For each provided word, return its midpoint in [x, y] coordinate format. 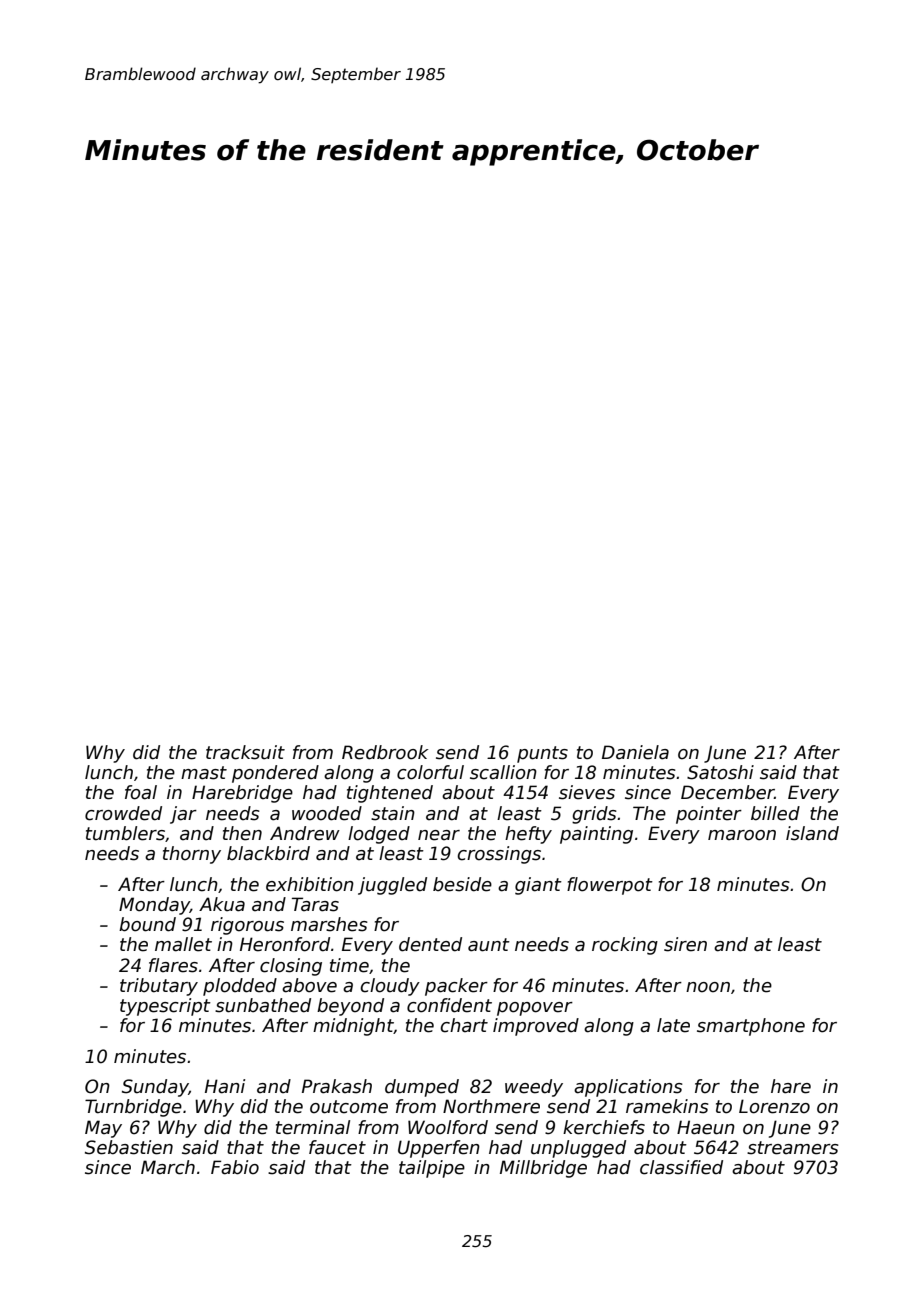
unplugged [578, 1149]
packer [456, 987]
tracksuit [245, 752]
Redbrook [385, 752]
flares [173, 965]
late [673, 1025]
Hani [225, 1086]
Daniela [635, 752]
